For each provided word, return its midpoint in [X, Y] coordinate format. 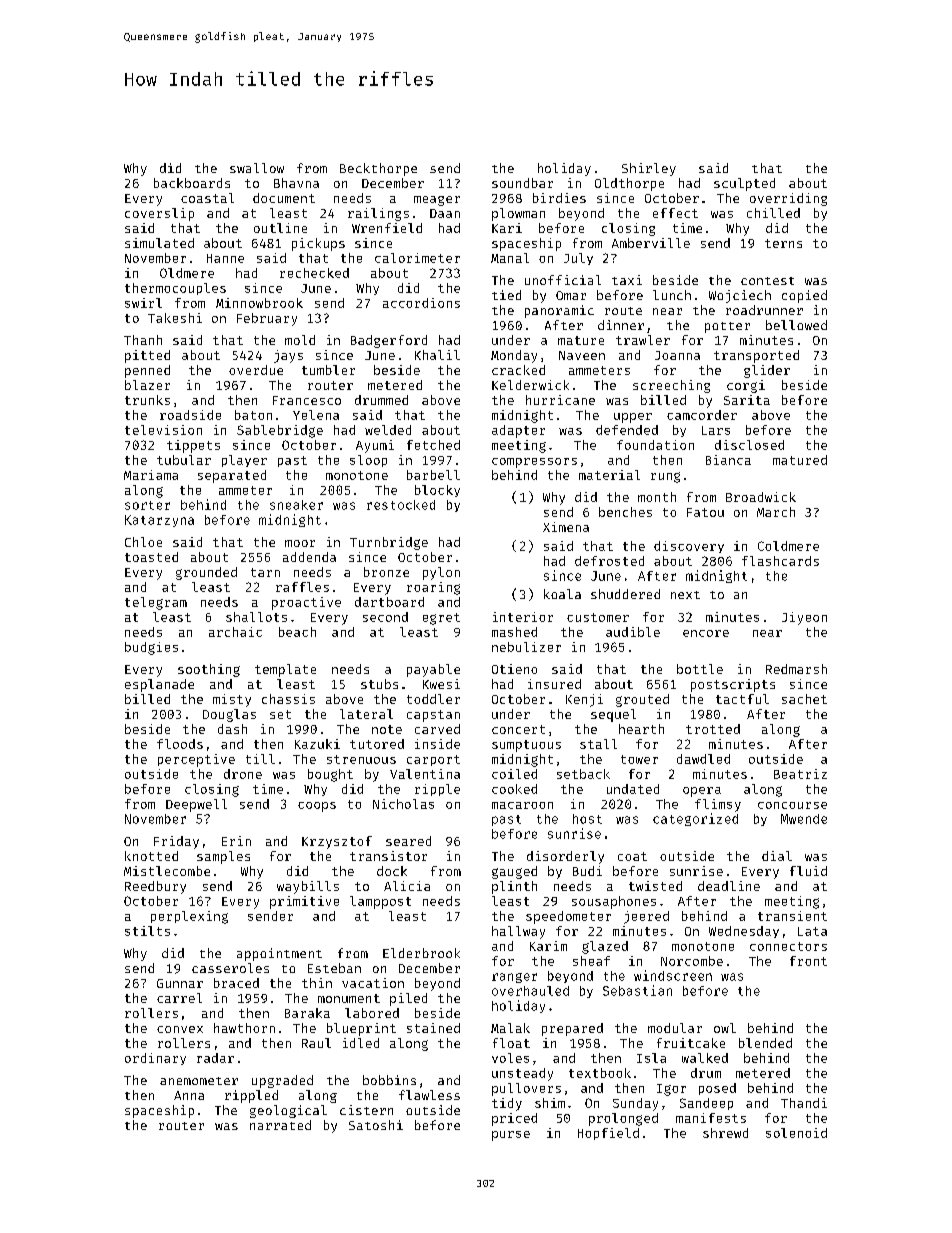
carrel [179, 998]
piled [408, 999]
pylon [441, 573]
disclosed [749, 445]
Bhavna [296, 183]
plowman [518, 214]
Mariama [151, 475]
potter [727, 327]
